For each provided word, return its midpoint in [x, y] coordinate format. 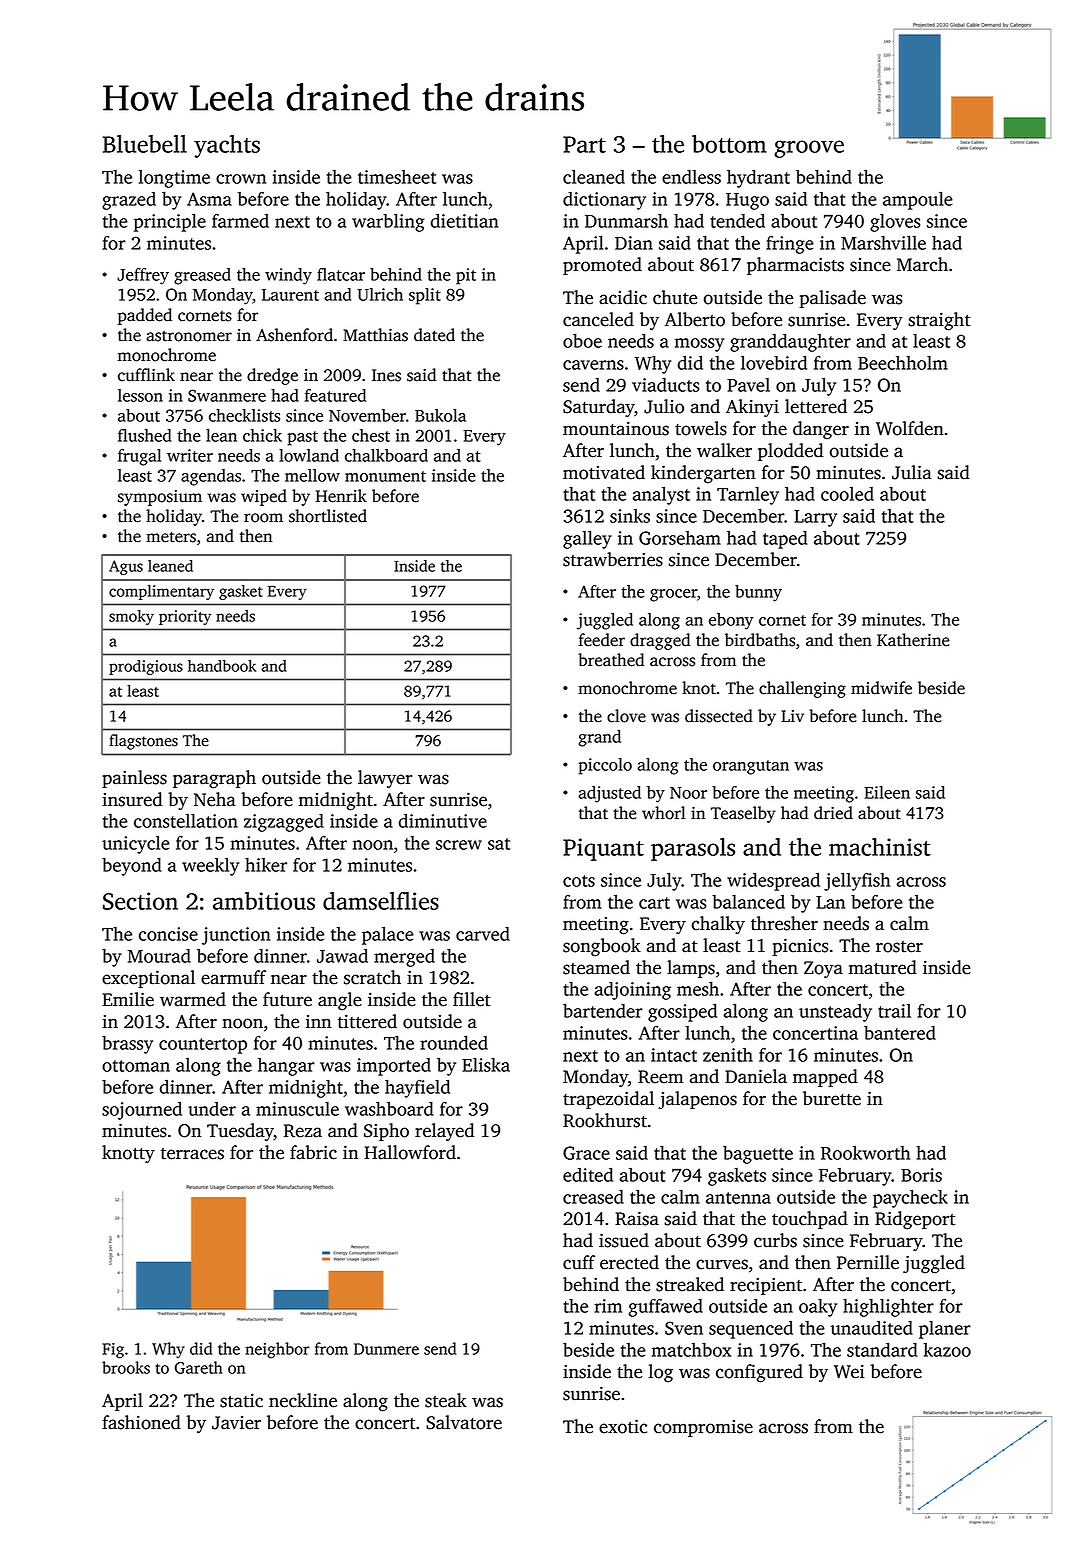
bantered [900, 1032]
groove [809, 149]
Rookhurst [605, 1120]
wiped [264, 497]
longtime [174, 179]
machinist [880, 847]
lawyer [385, 779]
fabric [313, 1152]
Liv [792, 716]
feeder [601, 640]
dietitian [464, 220]
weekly [210, 866]
